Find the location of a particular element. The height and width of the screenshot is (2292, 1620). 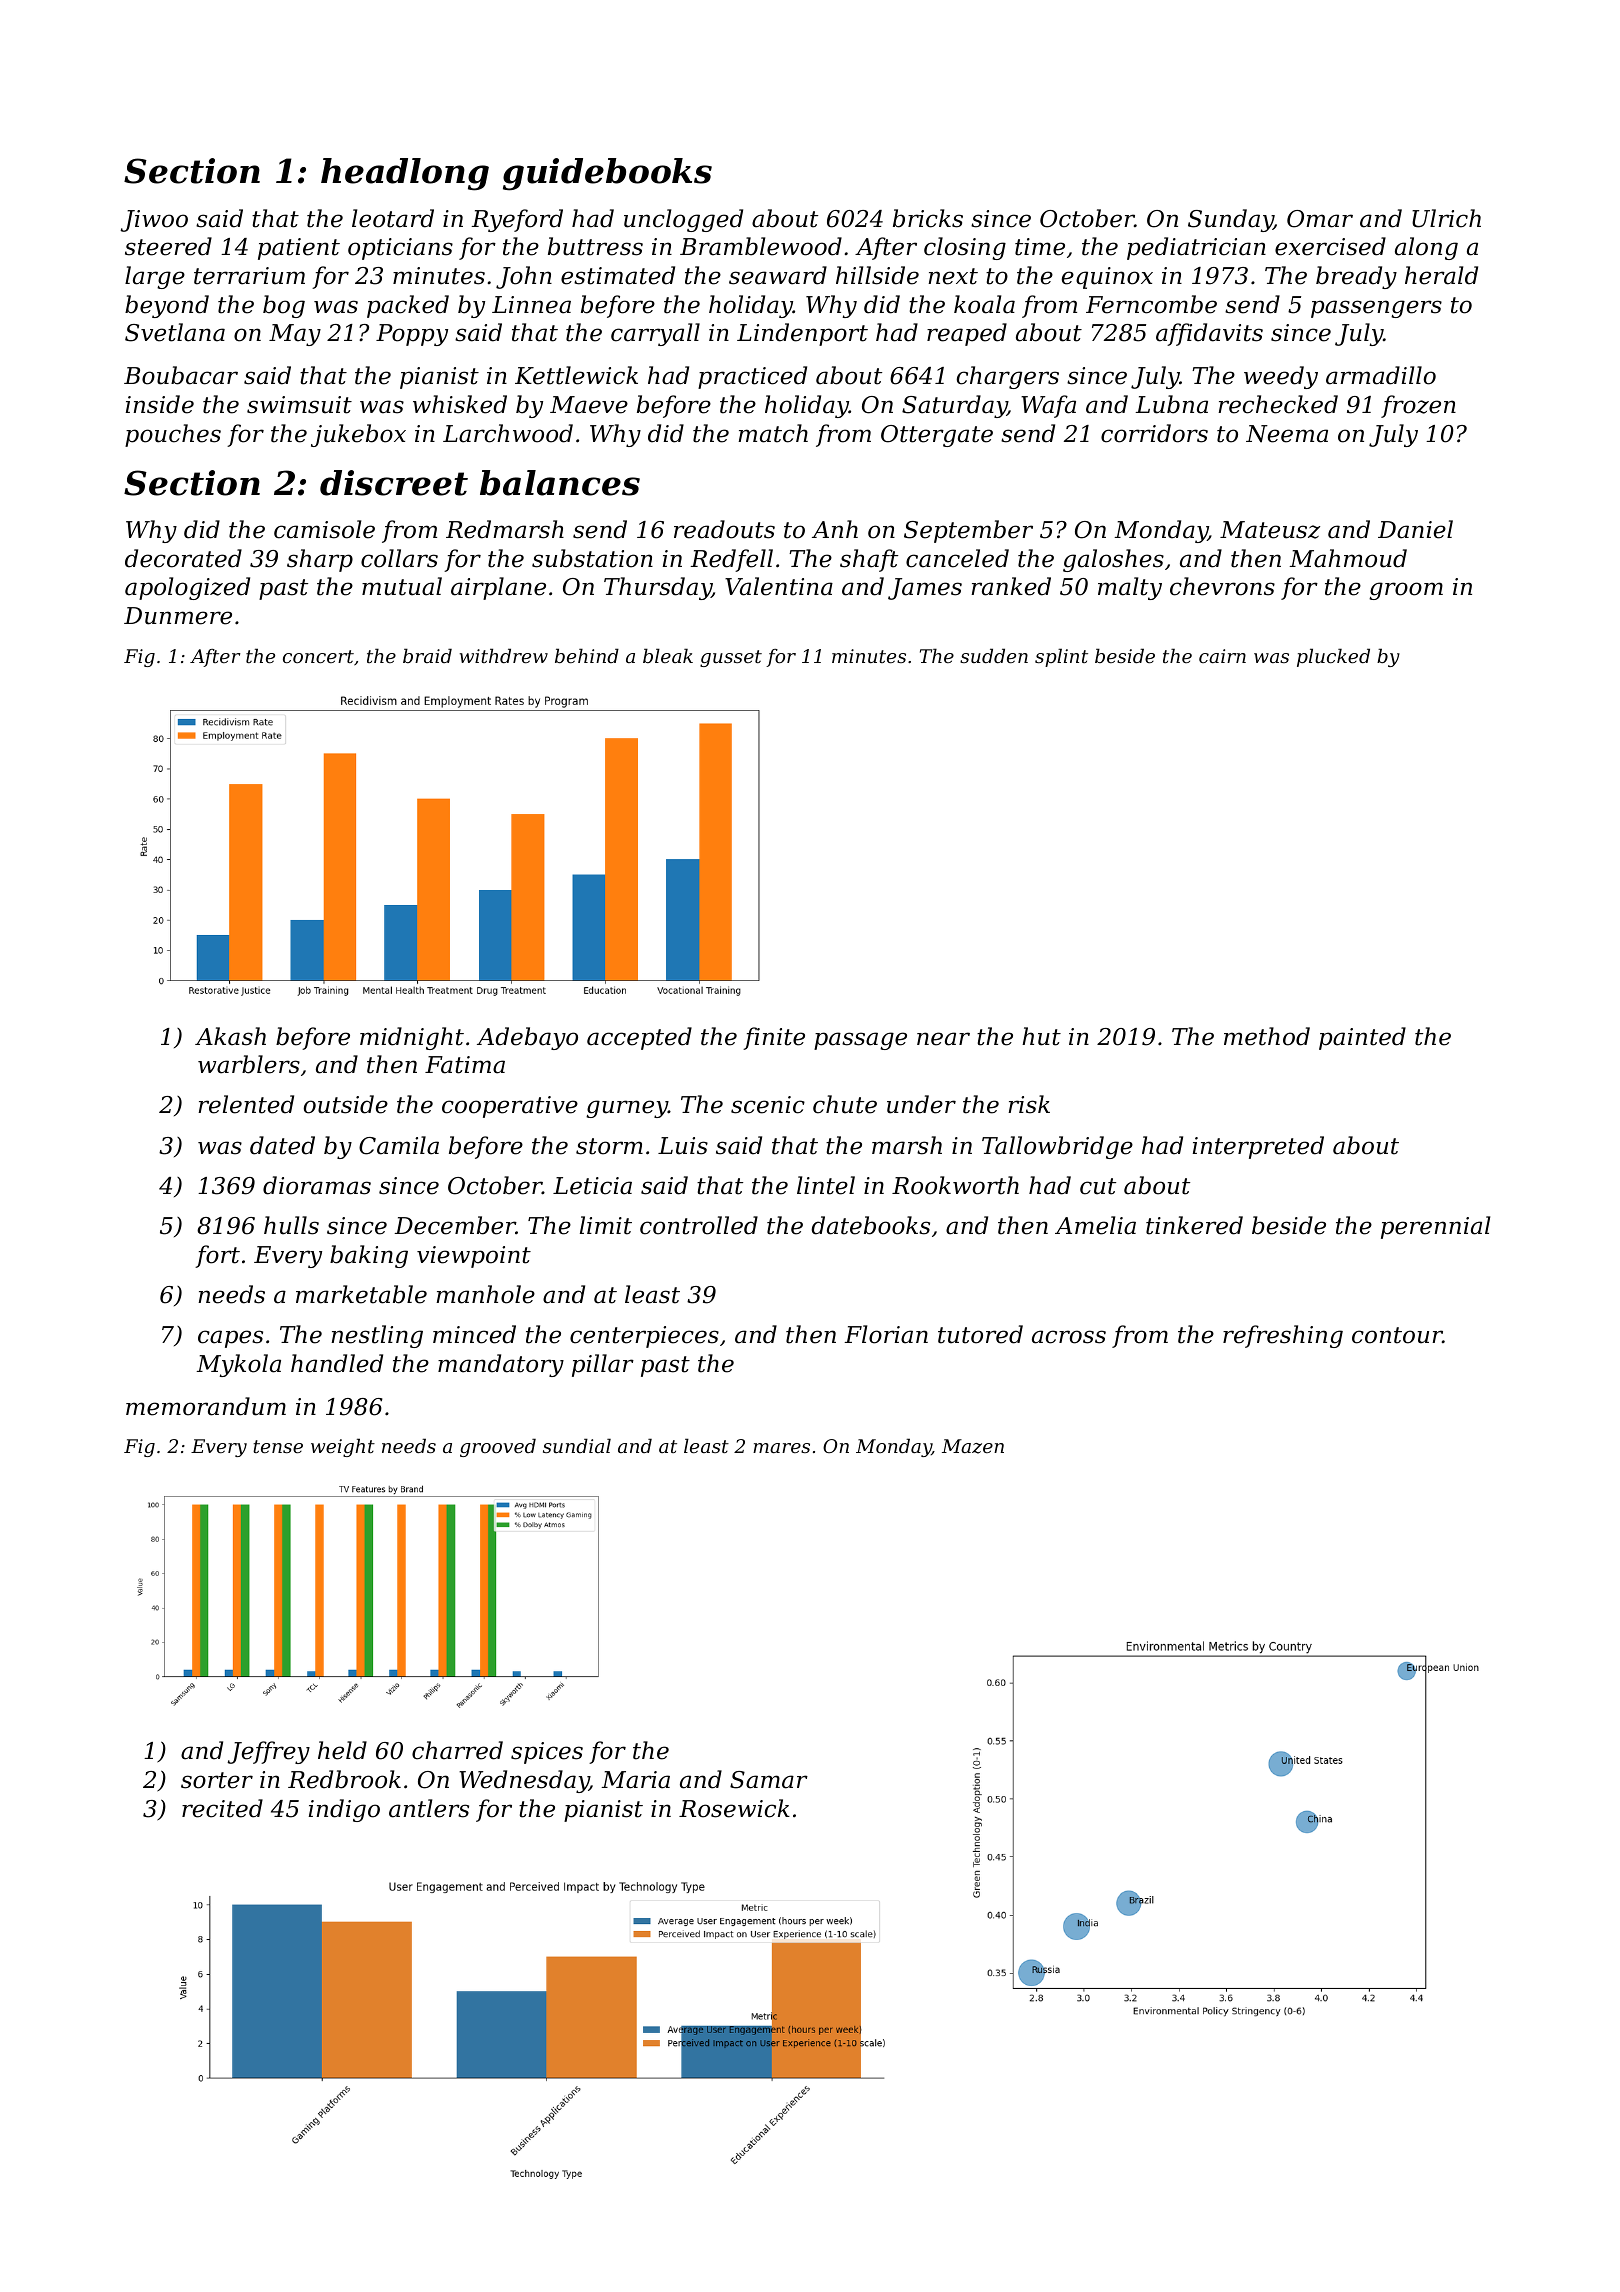

method is located at coordinates (1267, 1036).
